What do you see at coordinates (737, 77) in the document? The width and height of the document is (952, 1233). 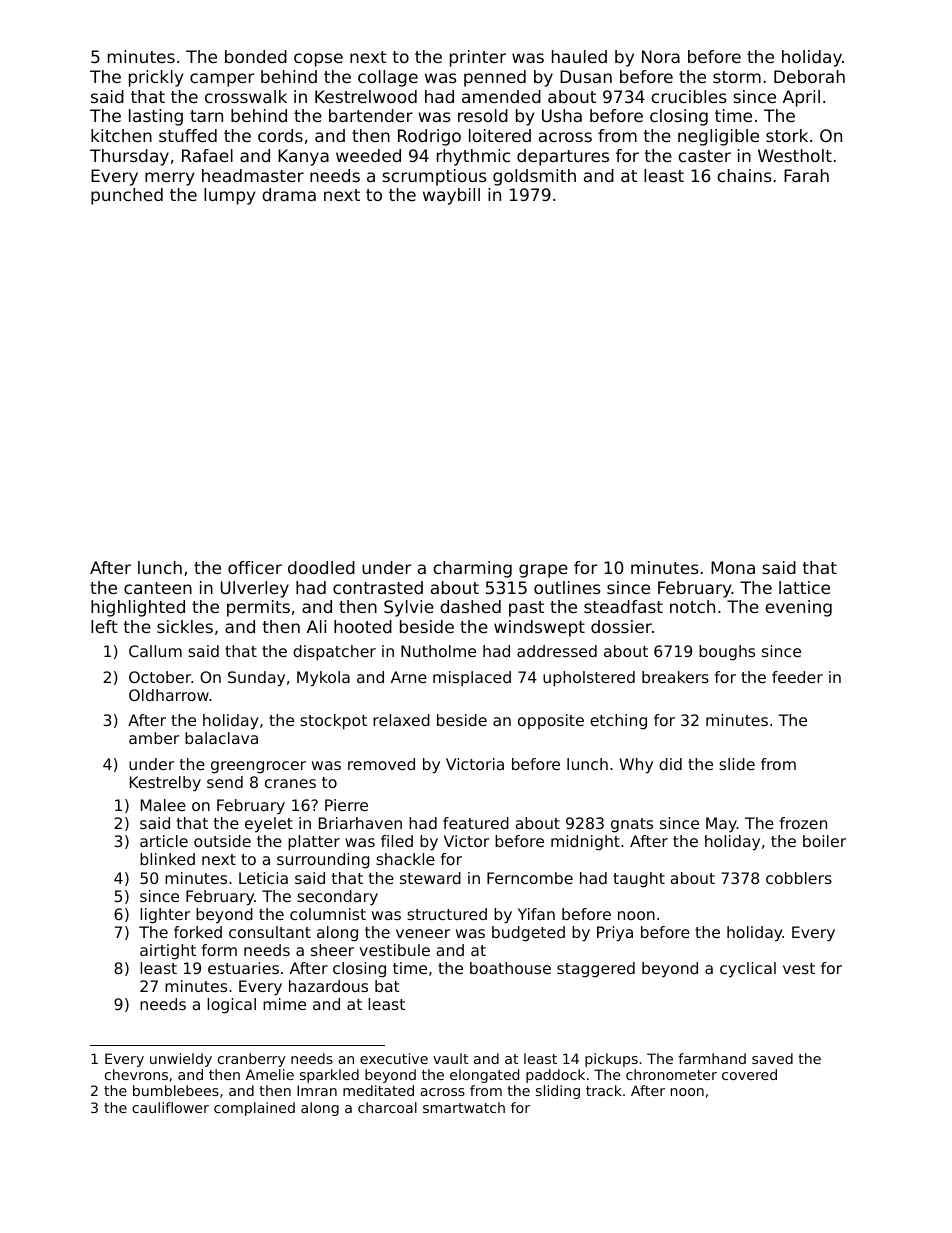 I see `storm` at bounding box center [737, 77].
